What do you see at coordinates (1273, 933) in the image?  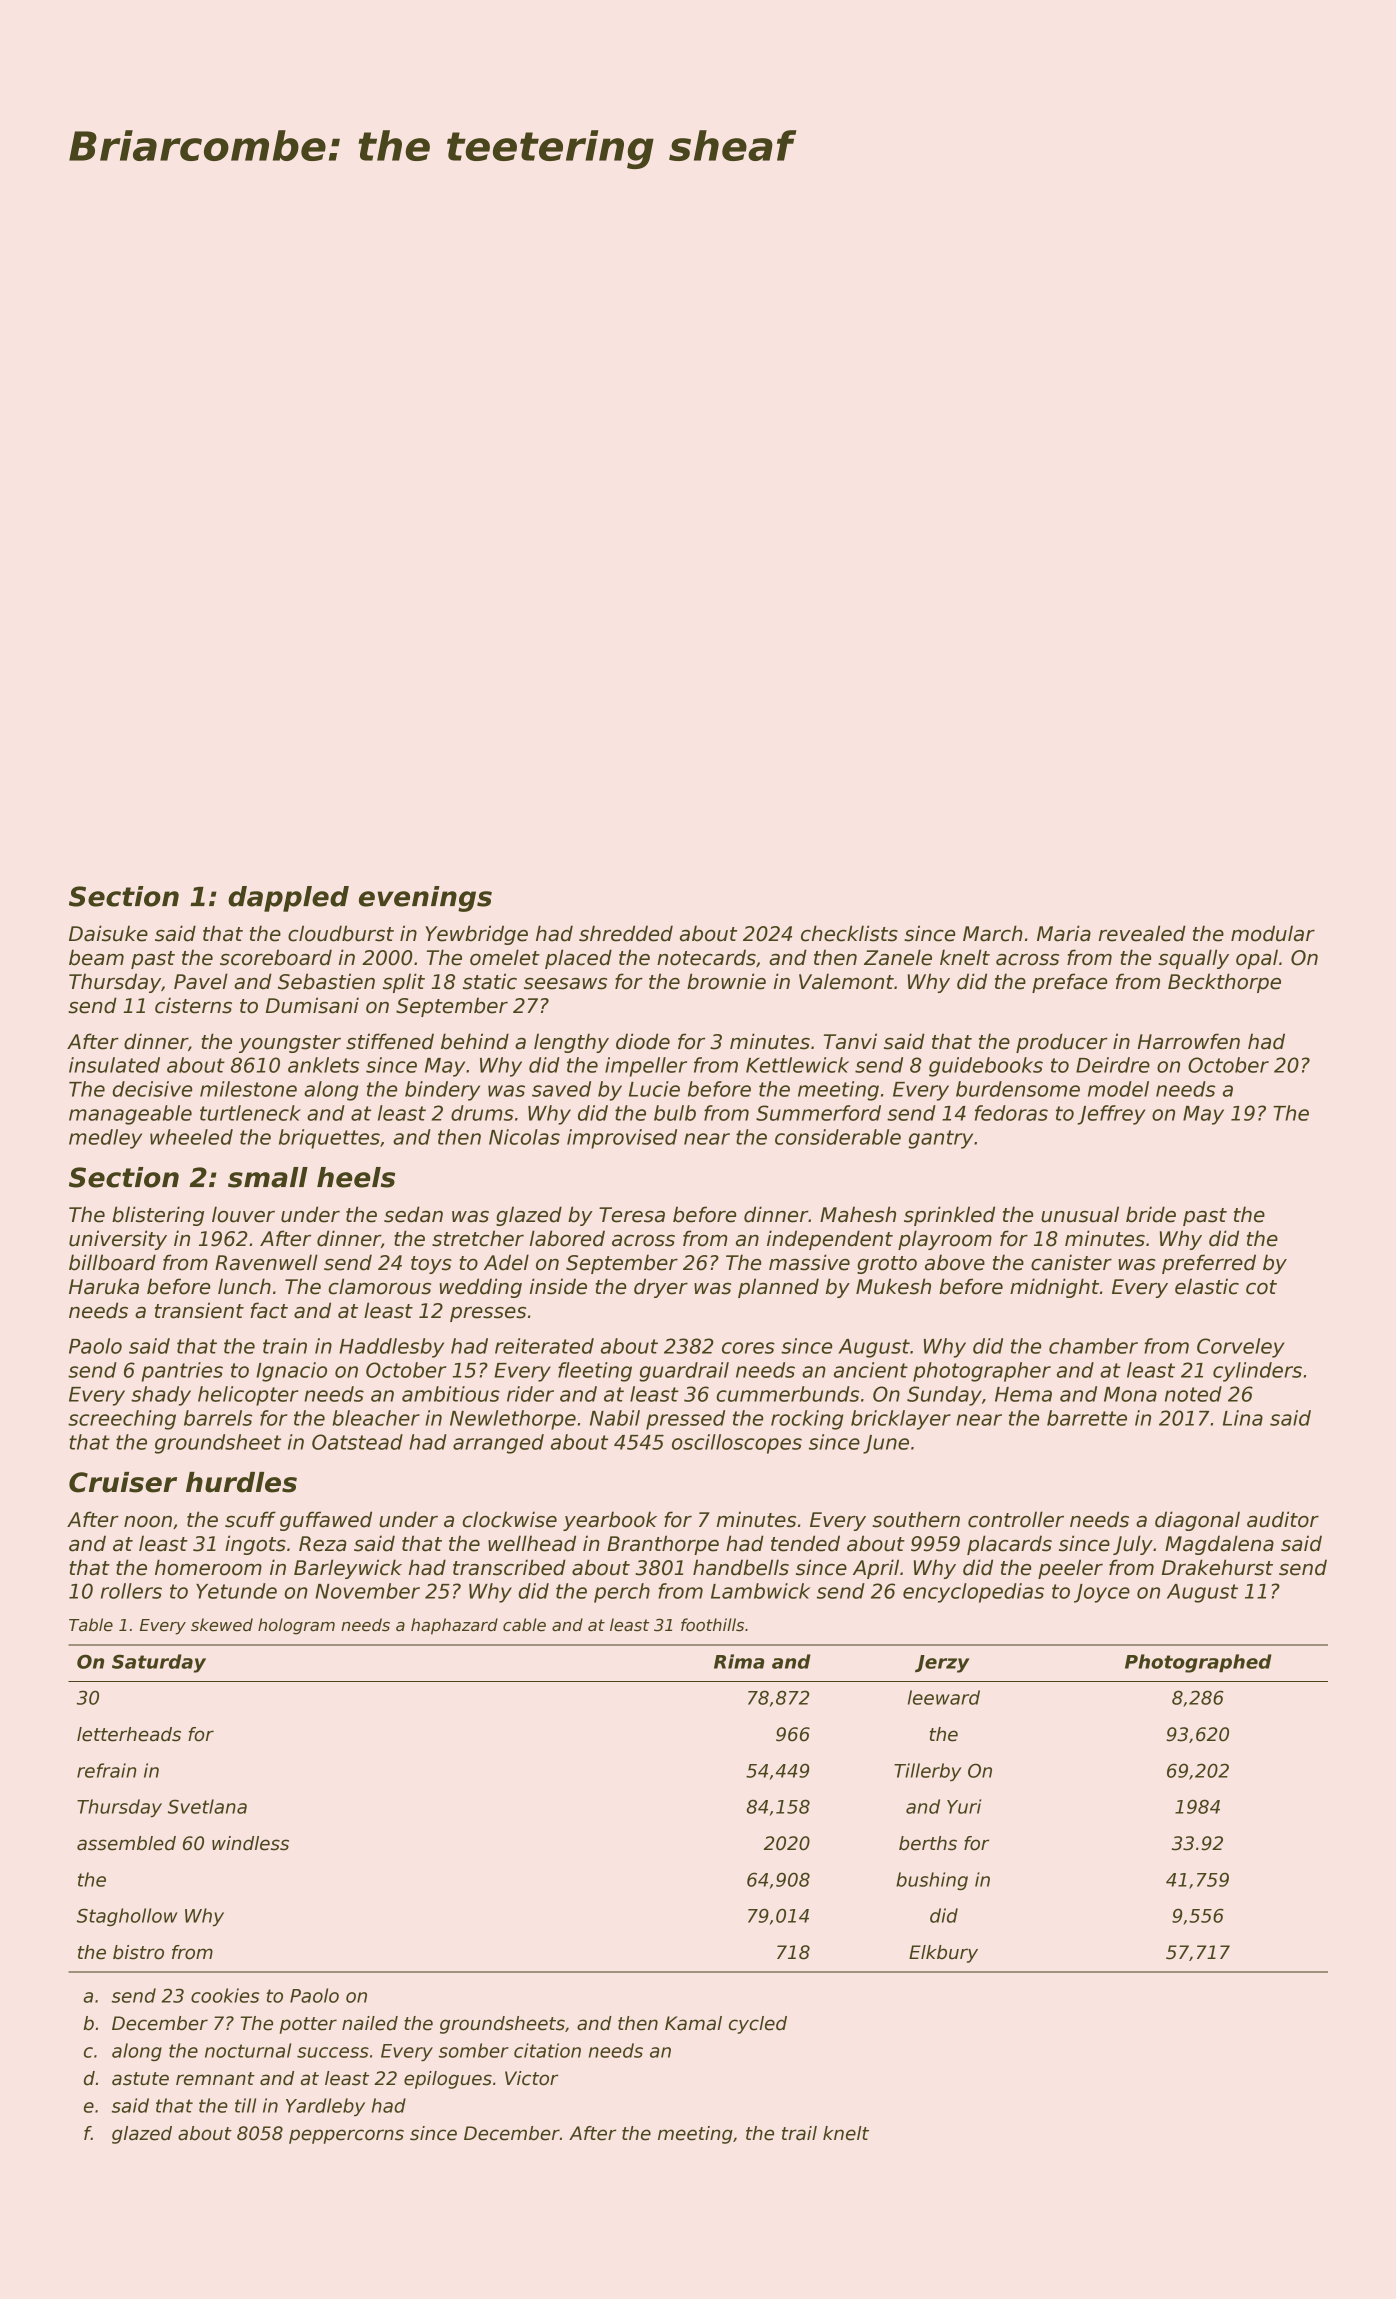 I see `modular` at bounding box center [1273, 933].
